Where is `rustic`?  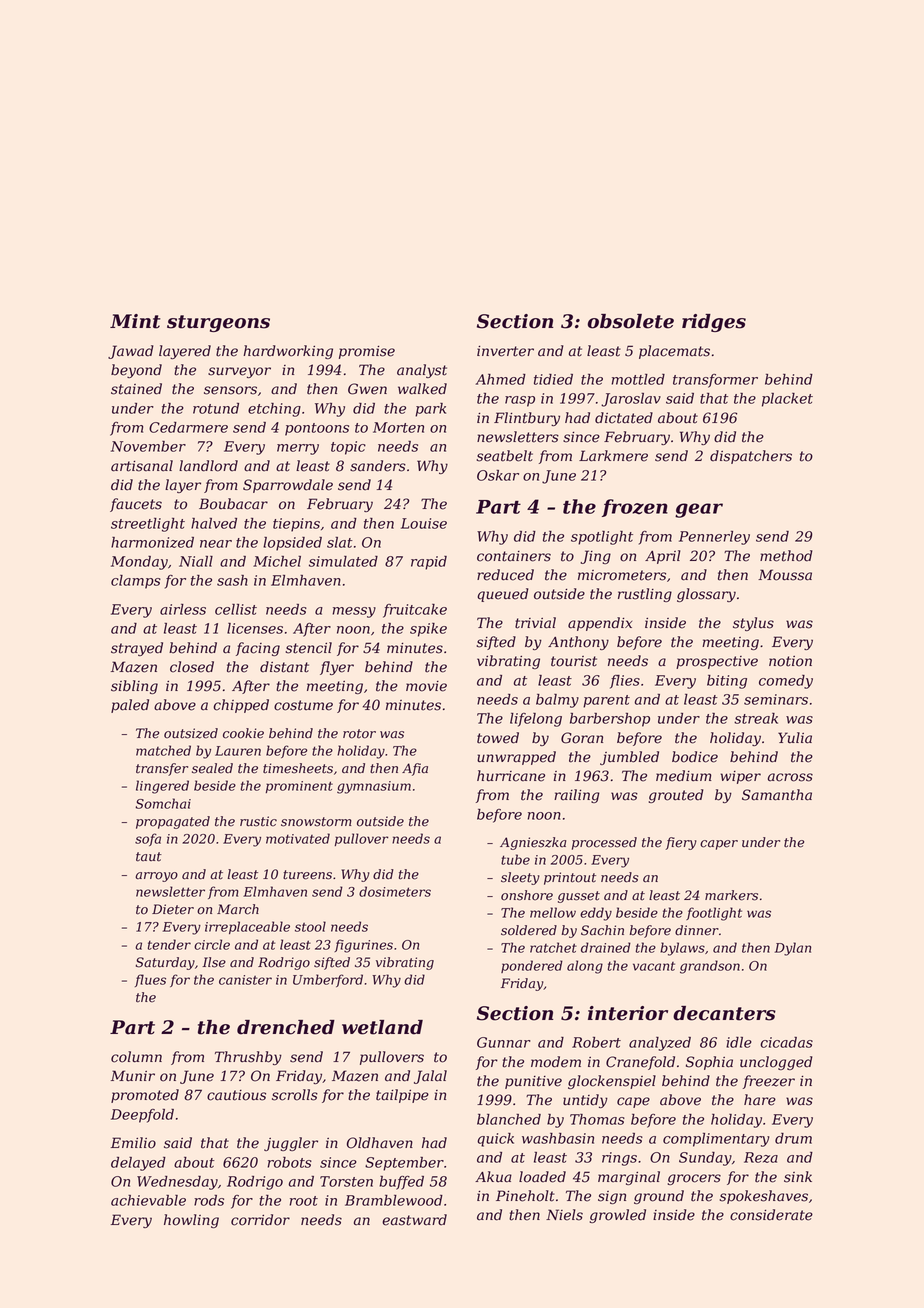
rustic is located at coordinates (258, 821).
